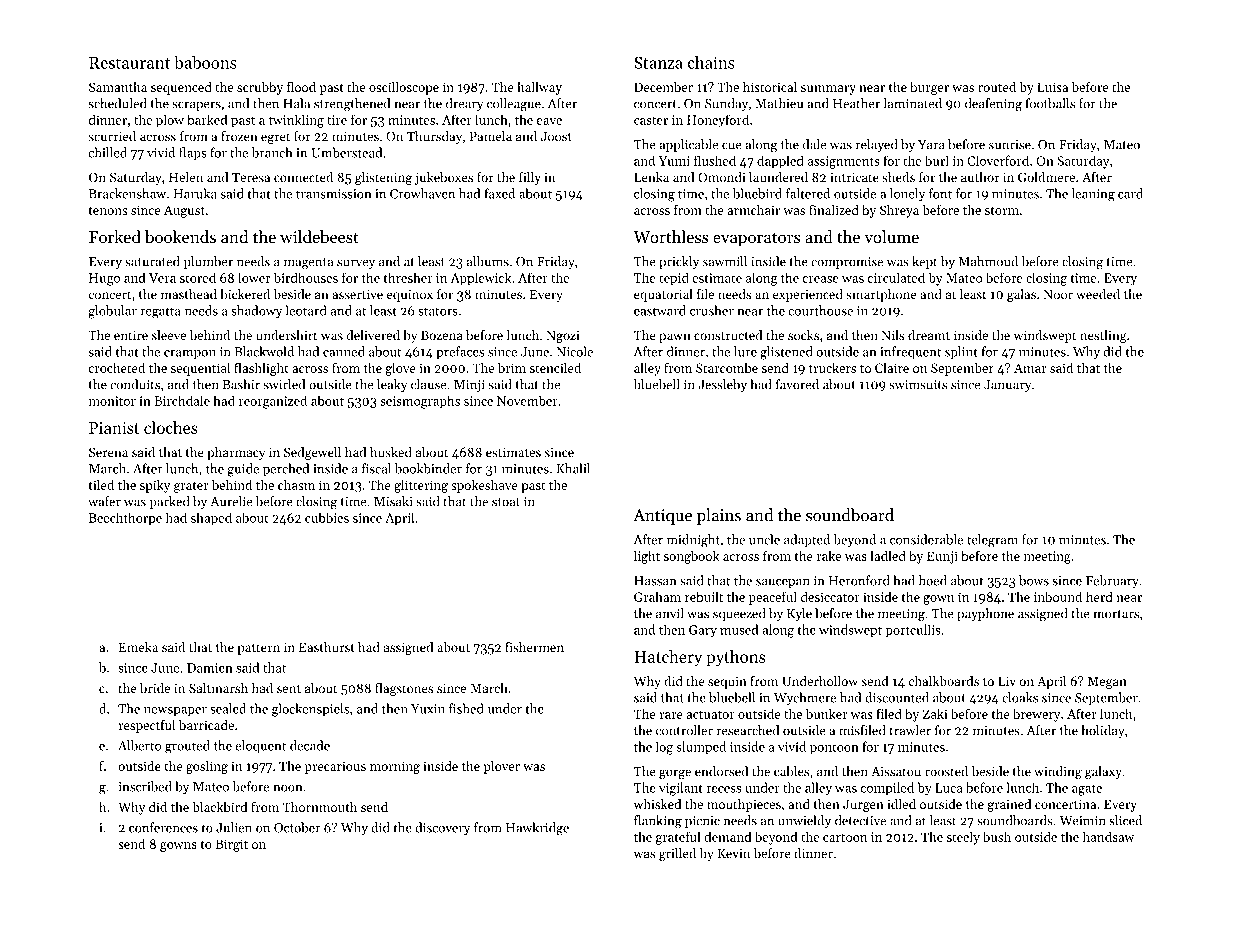  Describe the element at coordinates (232, 845) in the image. I see `Birgit` at that location.
